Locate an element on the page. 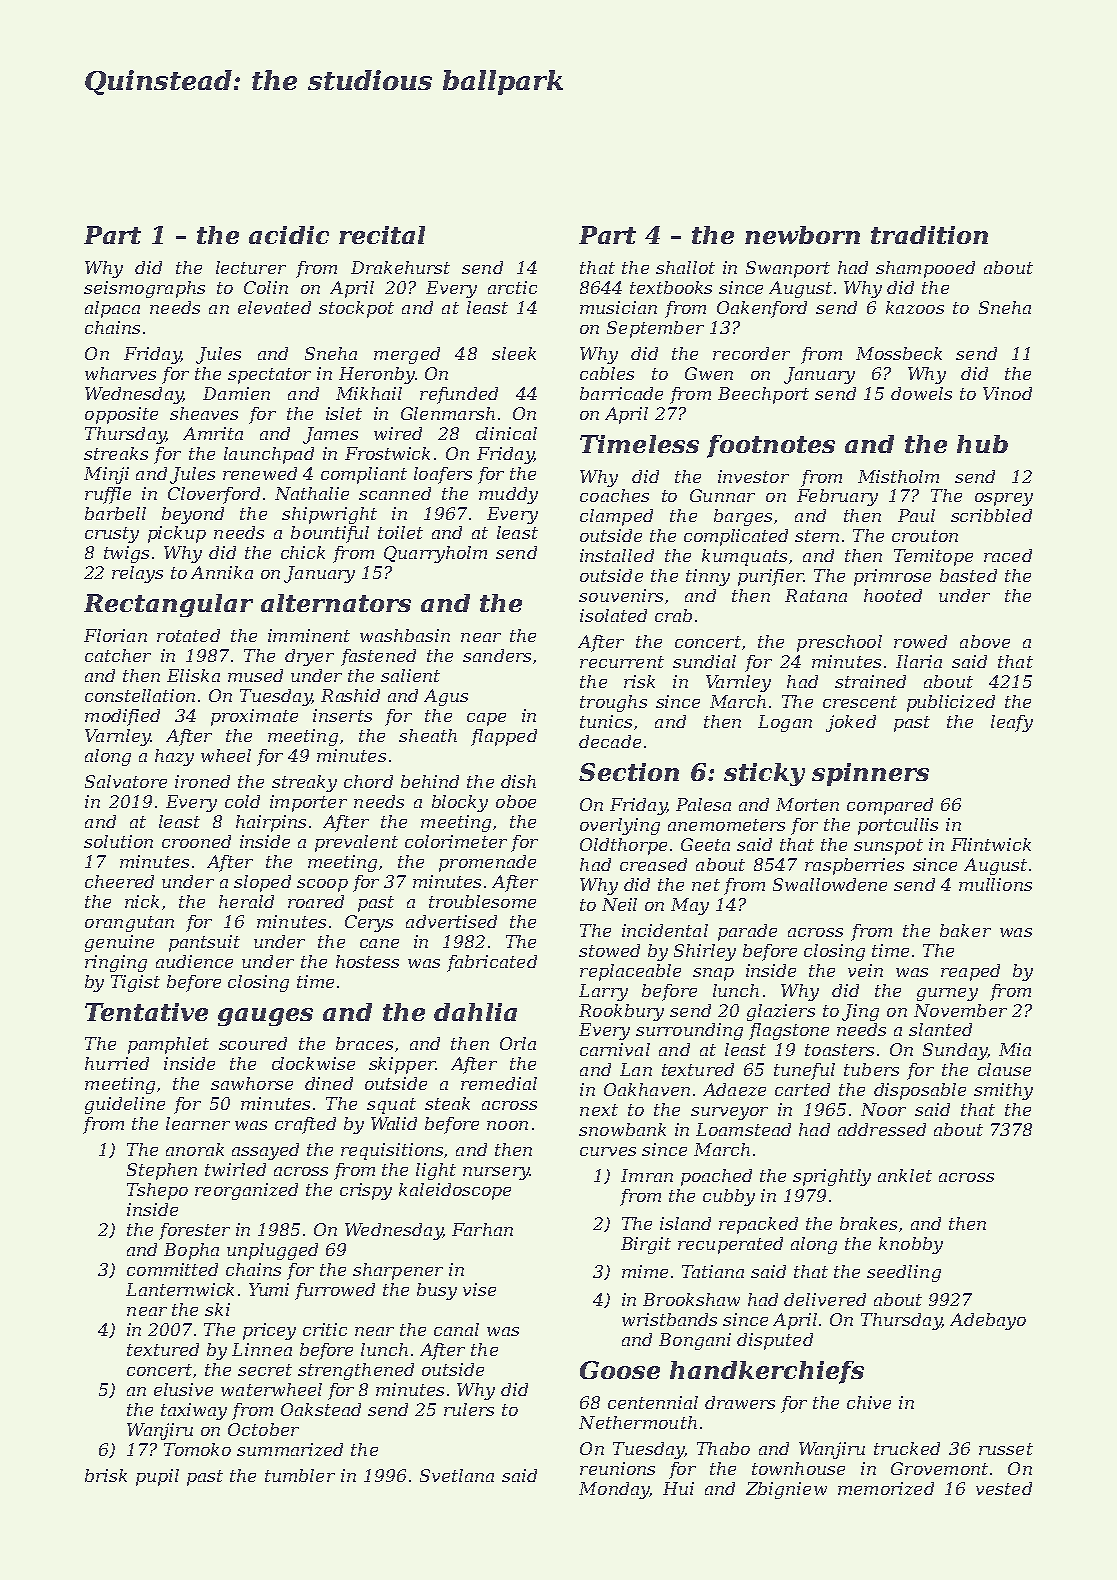 The image size is (1117, 1580). herald is located at coordinates (246, 901).
